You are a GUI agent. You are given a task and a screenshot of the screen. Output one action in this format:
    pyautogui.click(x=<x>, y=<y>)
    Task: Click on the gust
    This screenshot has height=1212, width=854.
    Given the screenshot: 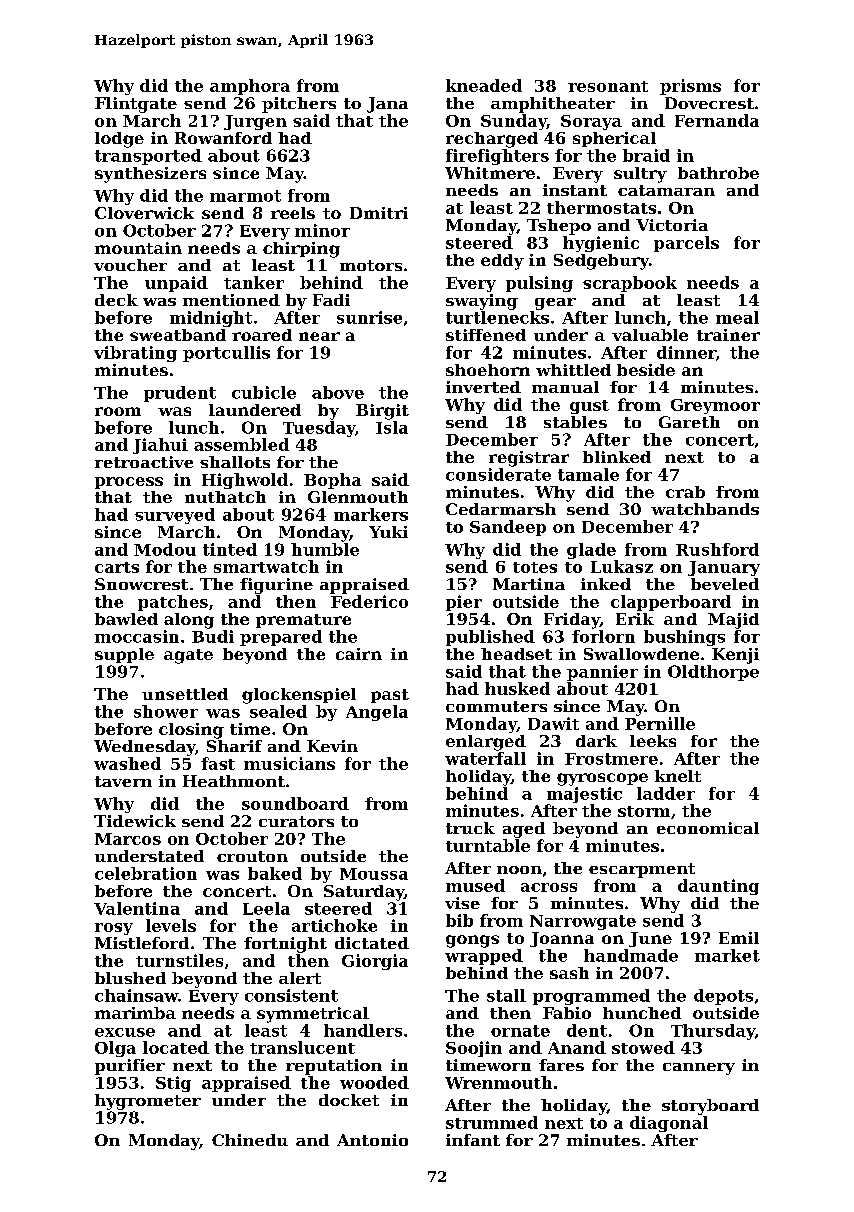 What is the action you would take?
    pyautogui.click(x=589, y=407)
